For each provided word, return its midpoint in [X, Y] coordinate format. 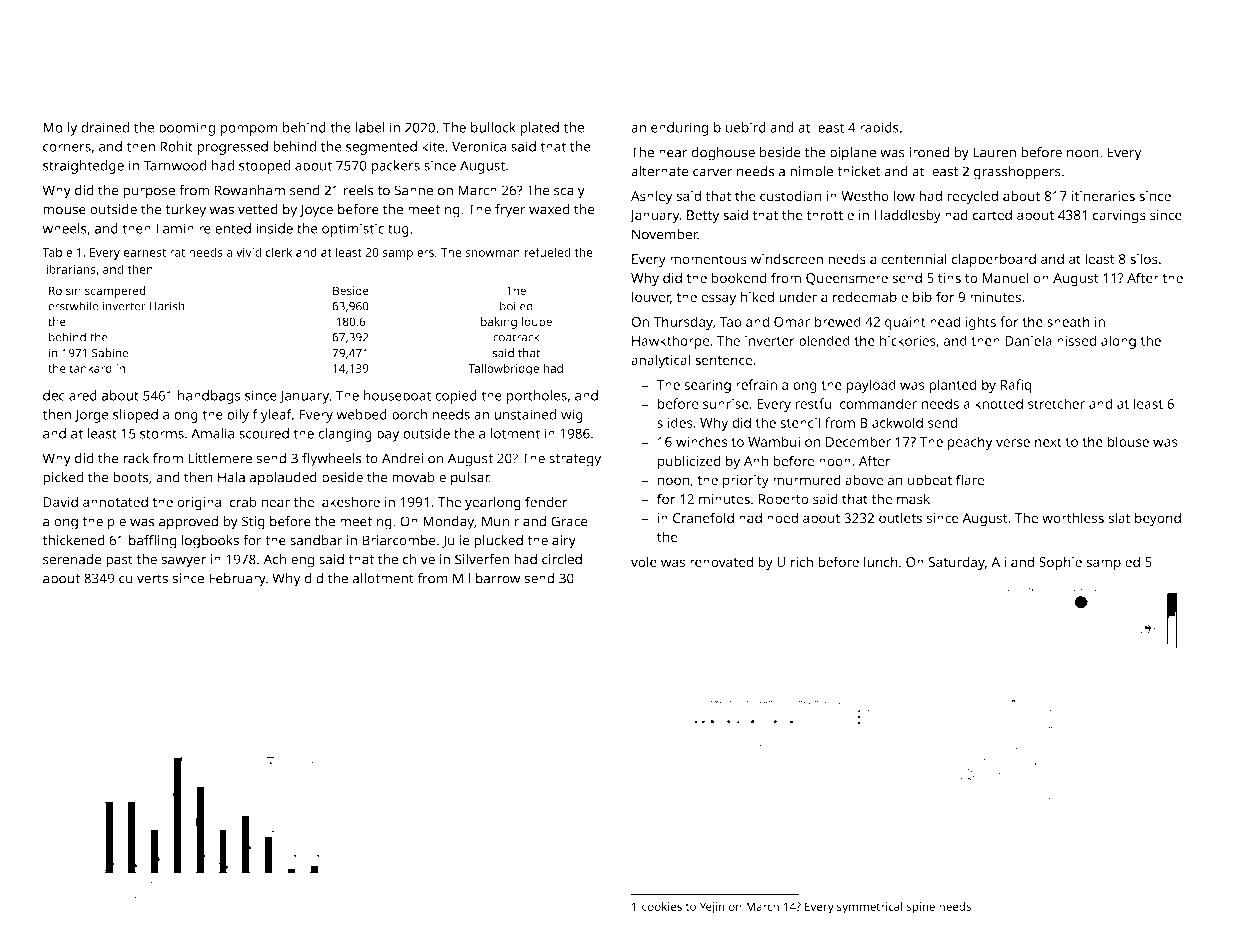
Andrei [402, 458]
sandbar [316, 540]
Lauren [994, 152]
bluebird [740, 127]
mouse [64, 210]
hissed [1076, 340]
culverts [143, 578]
